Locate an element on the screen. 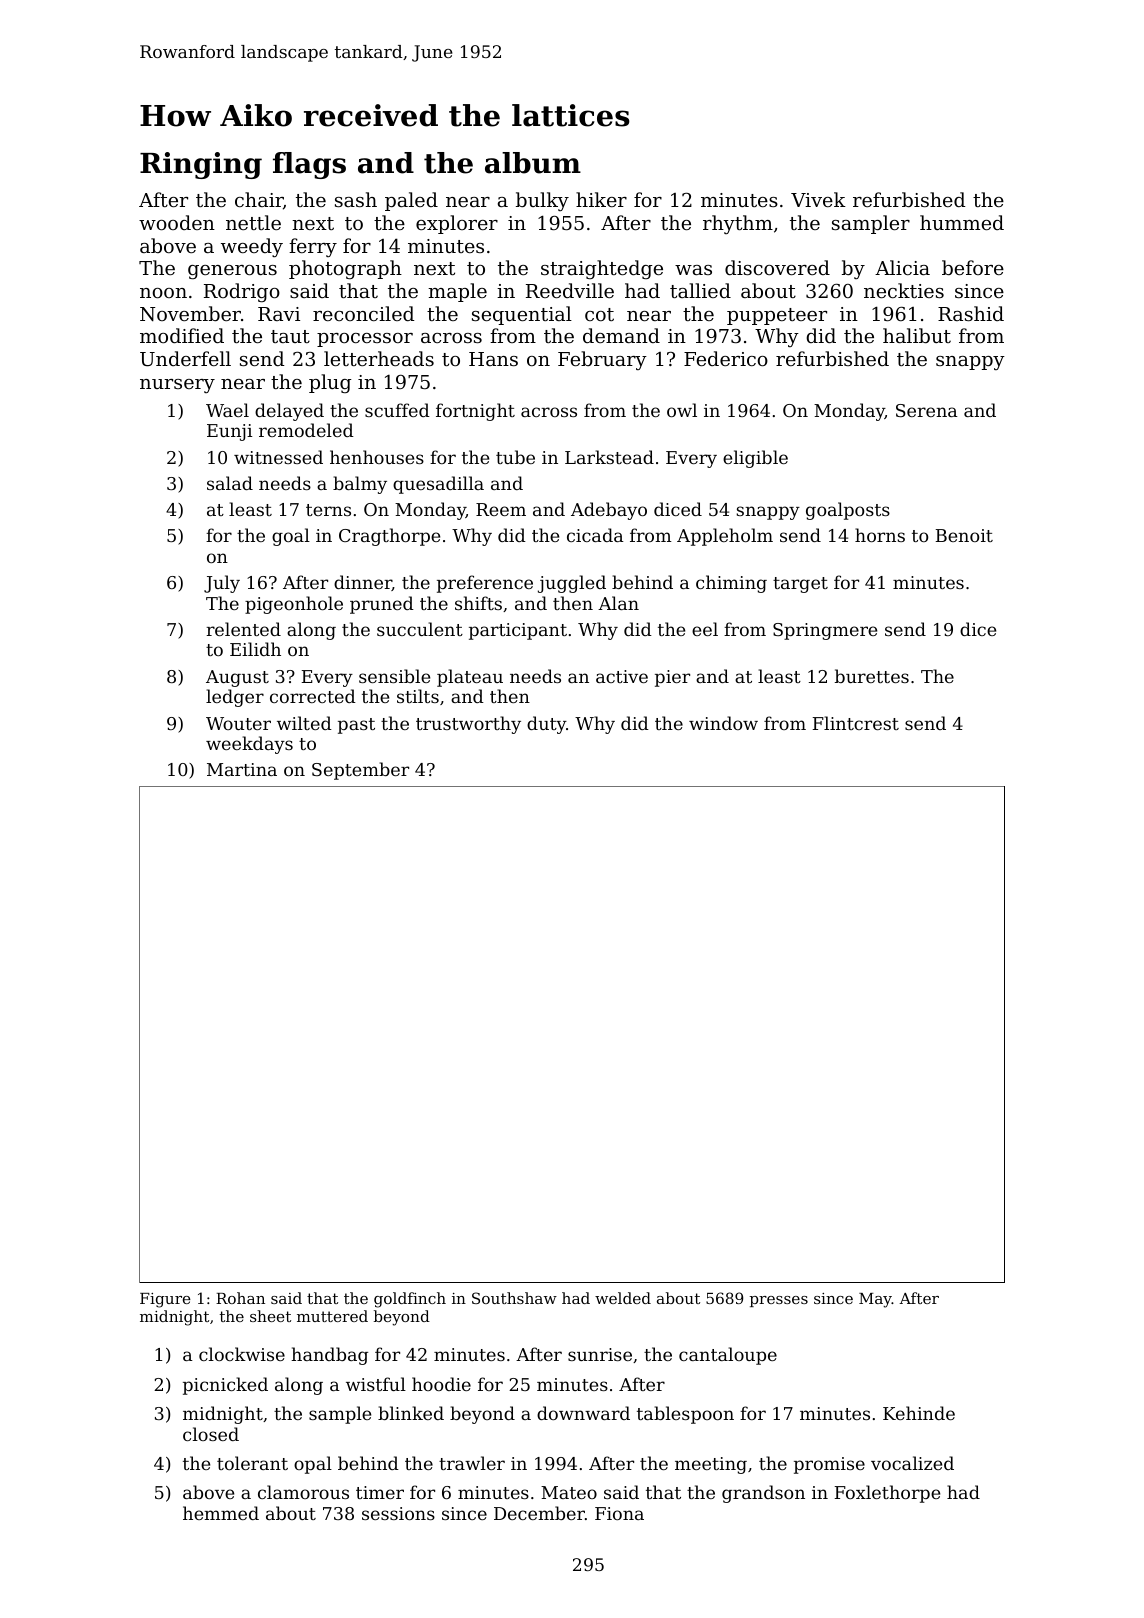 The width and height of the screenshot is (1144, 1618). hiker is located at coordinates (601, 199).
